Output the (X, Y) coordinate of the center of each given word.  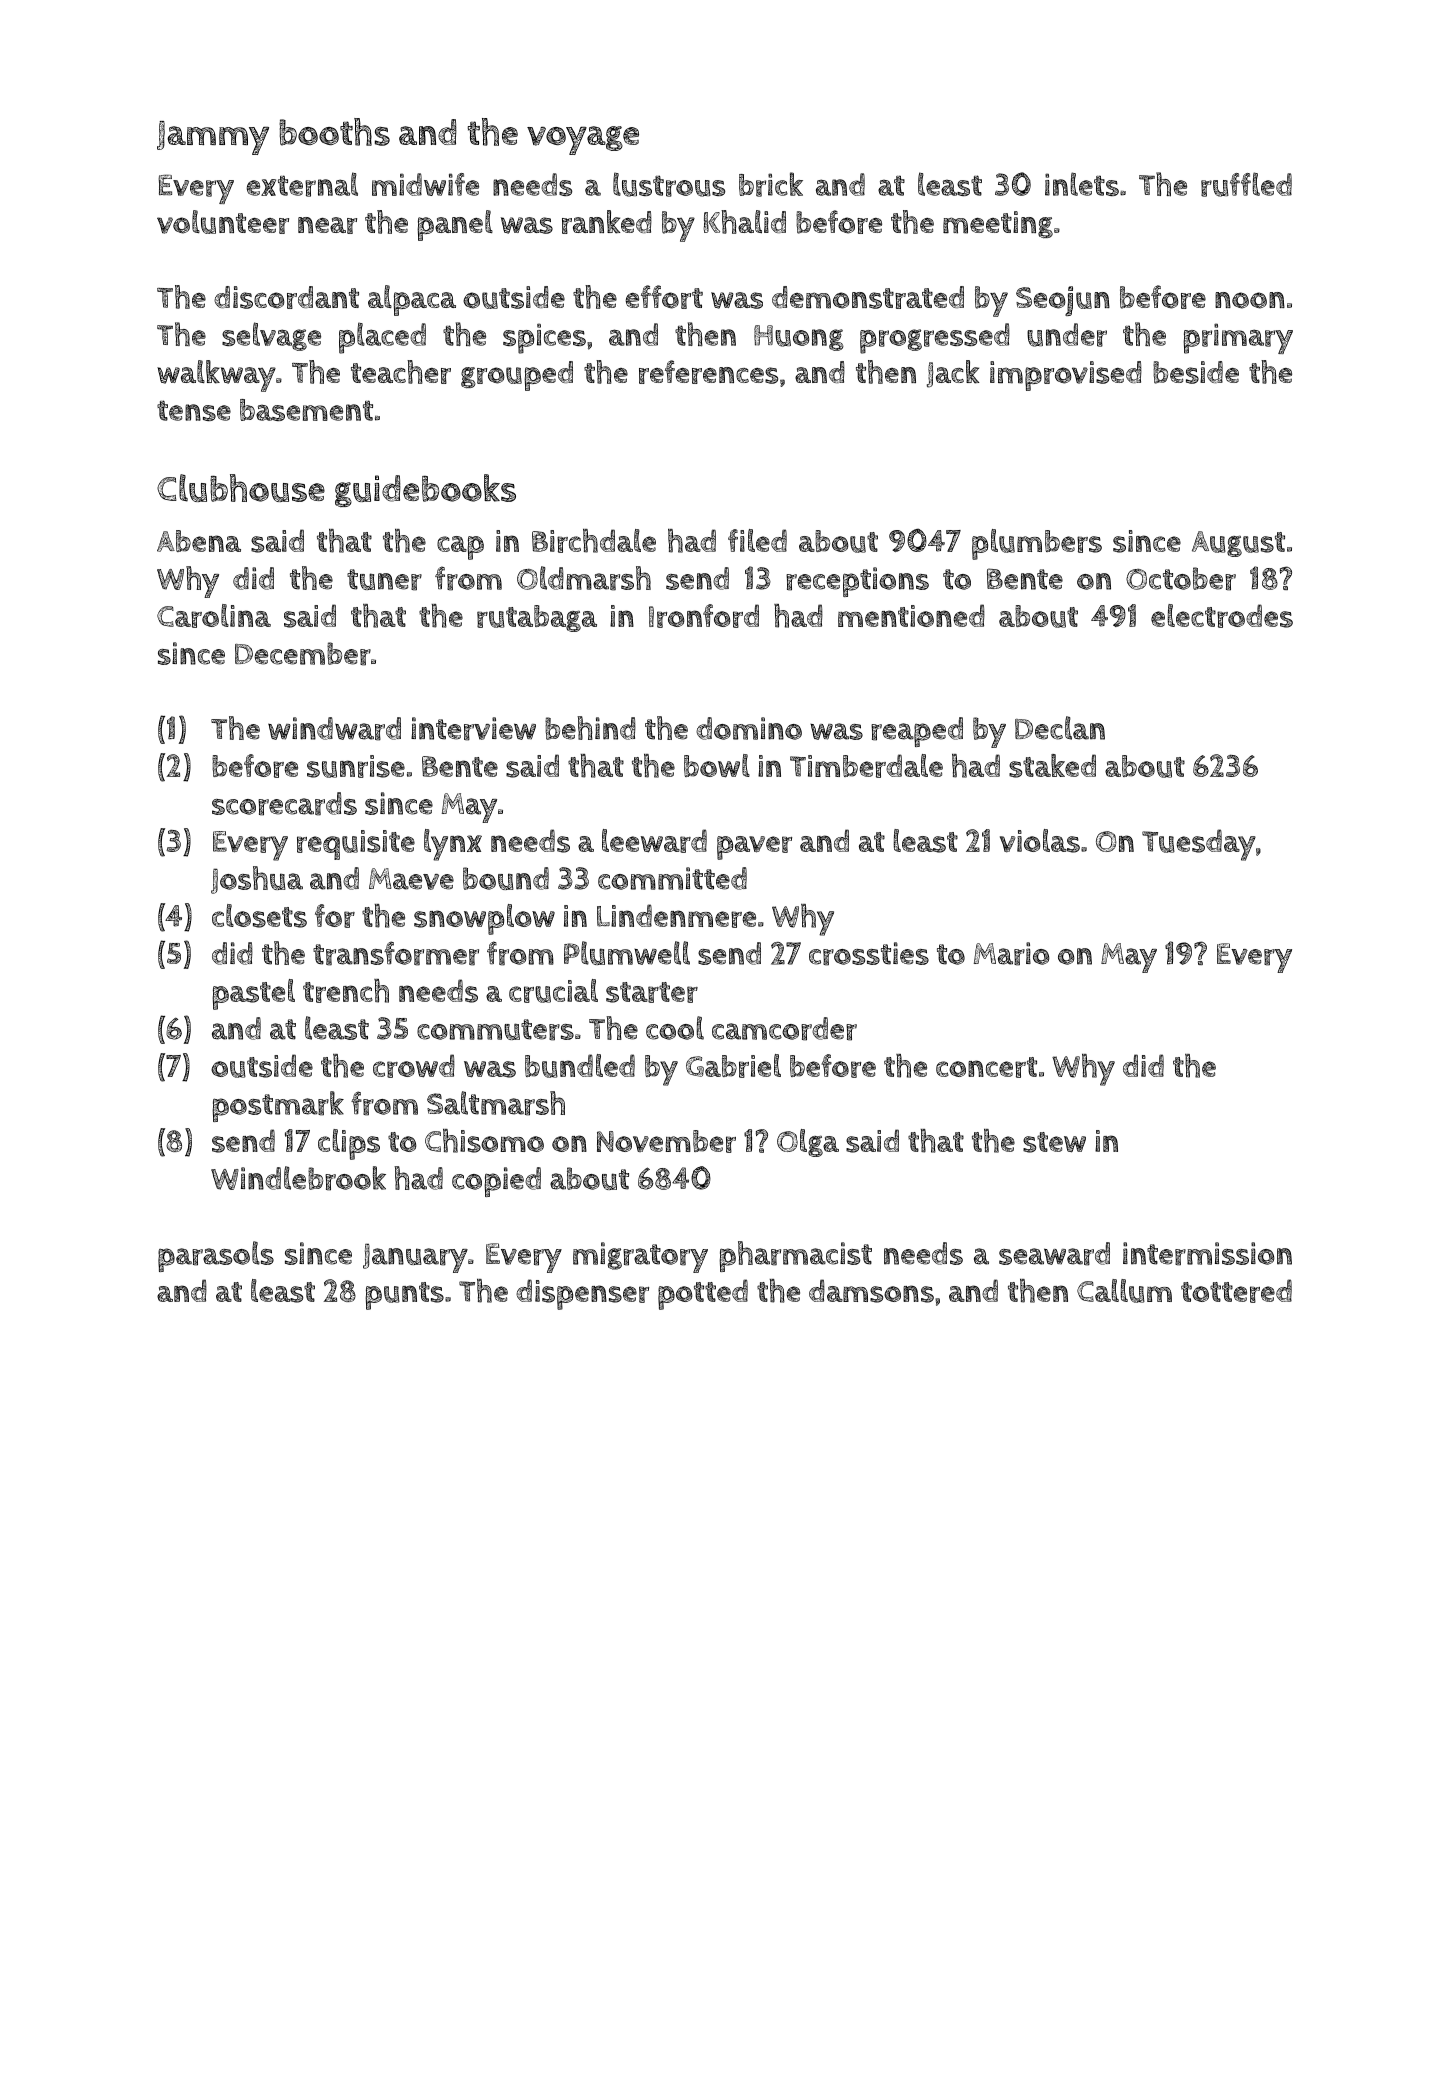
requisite (356, 845)
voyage (583, 140)
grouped (517, 376)
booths (334, 132)
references (708, 372)
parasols (216, 1256)
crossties (869, 954)
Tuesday (1199, 845)
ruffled (1246, 184)
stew (1054, 1142)
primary (1238, 338)
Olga (808, 1143)
